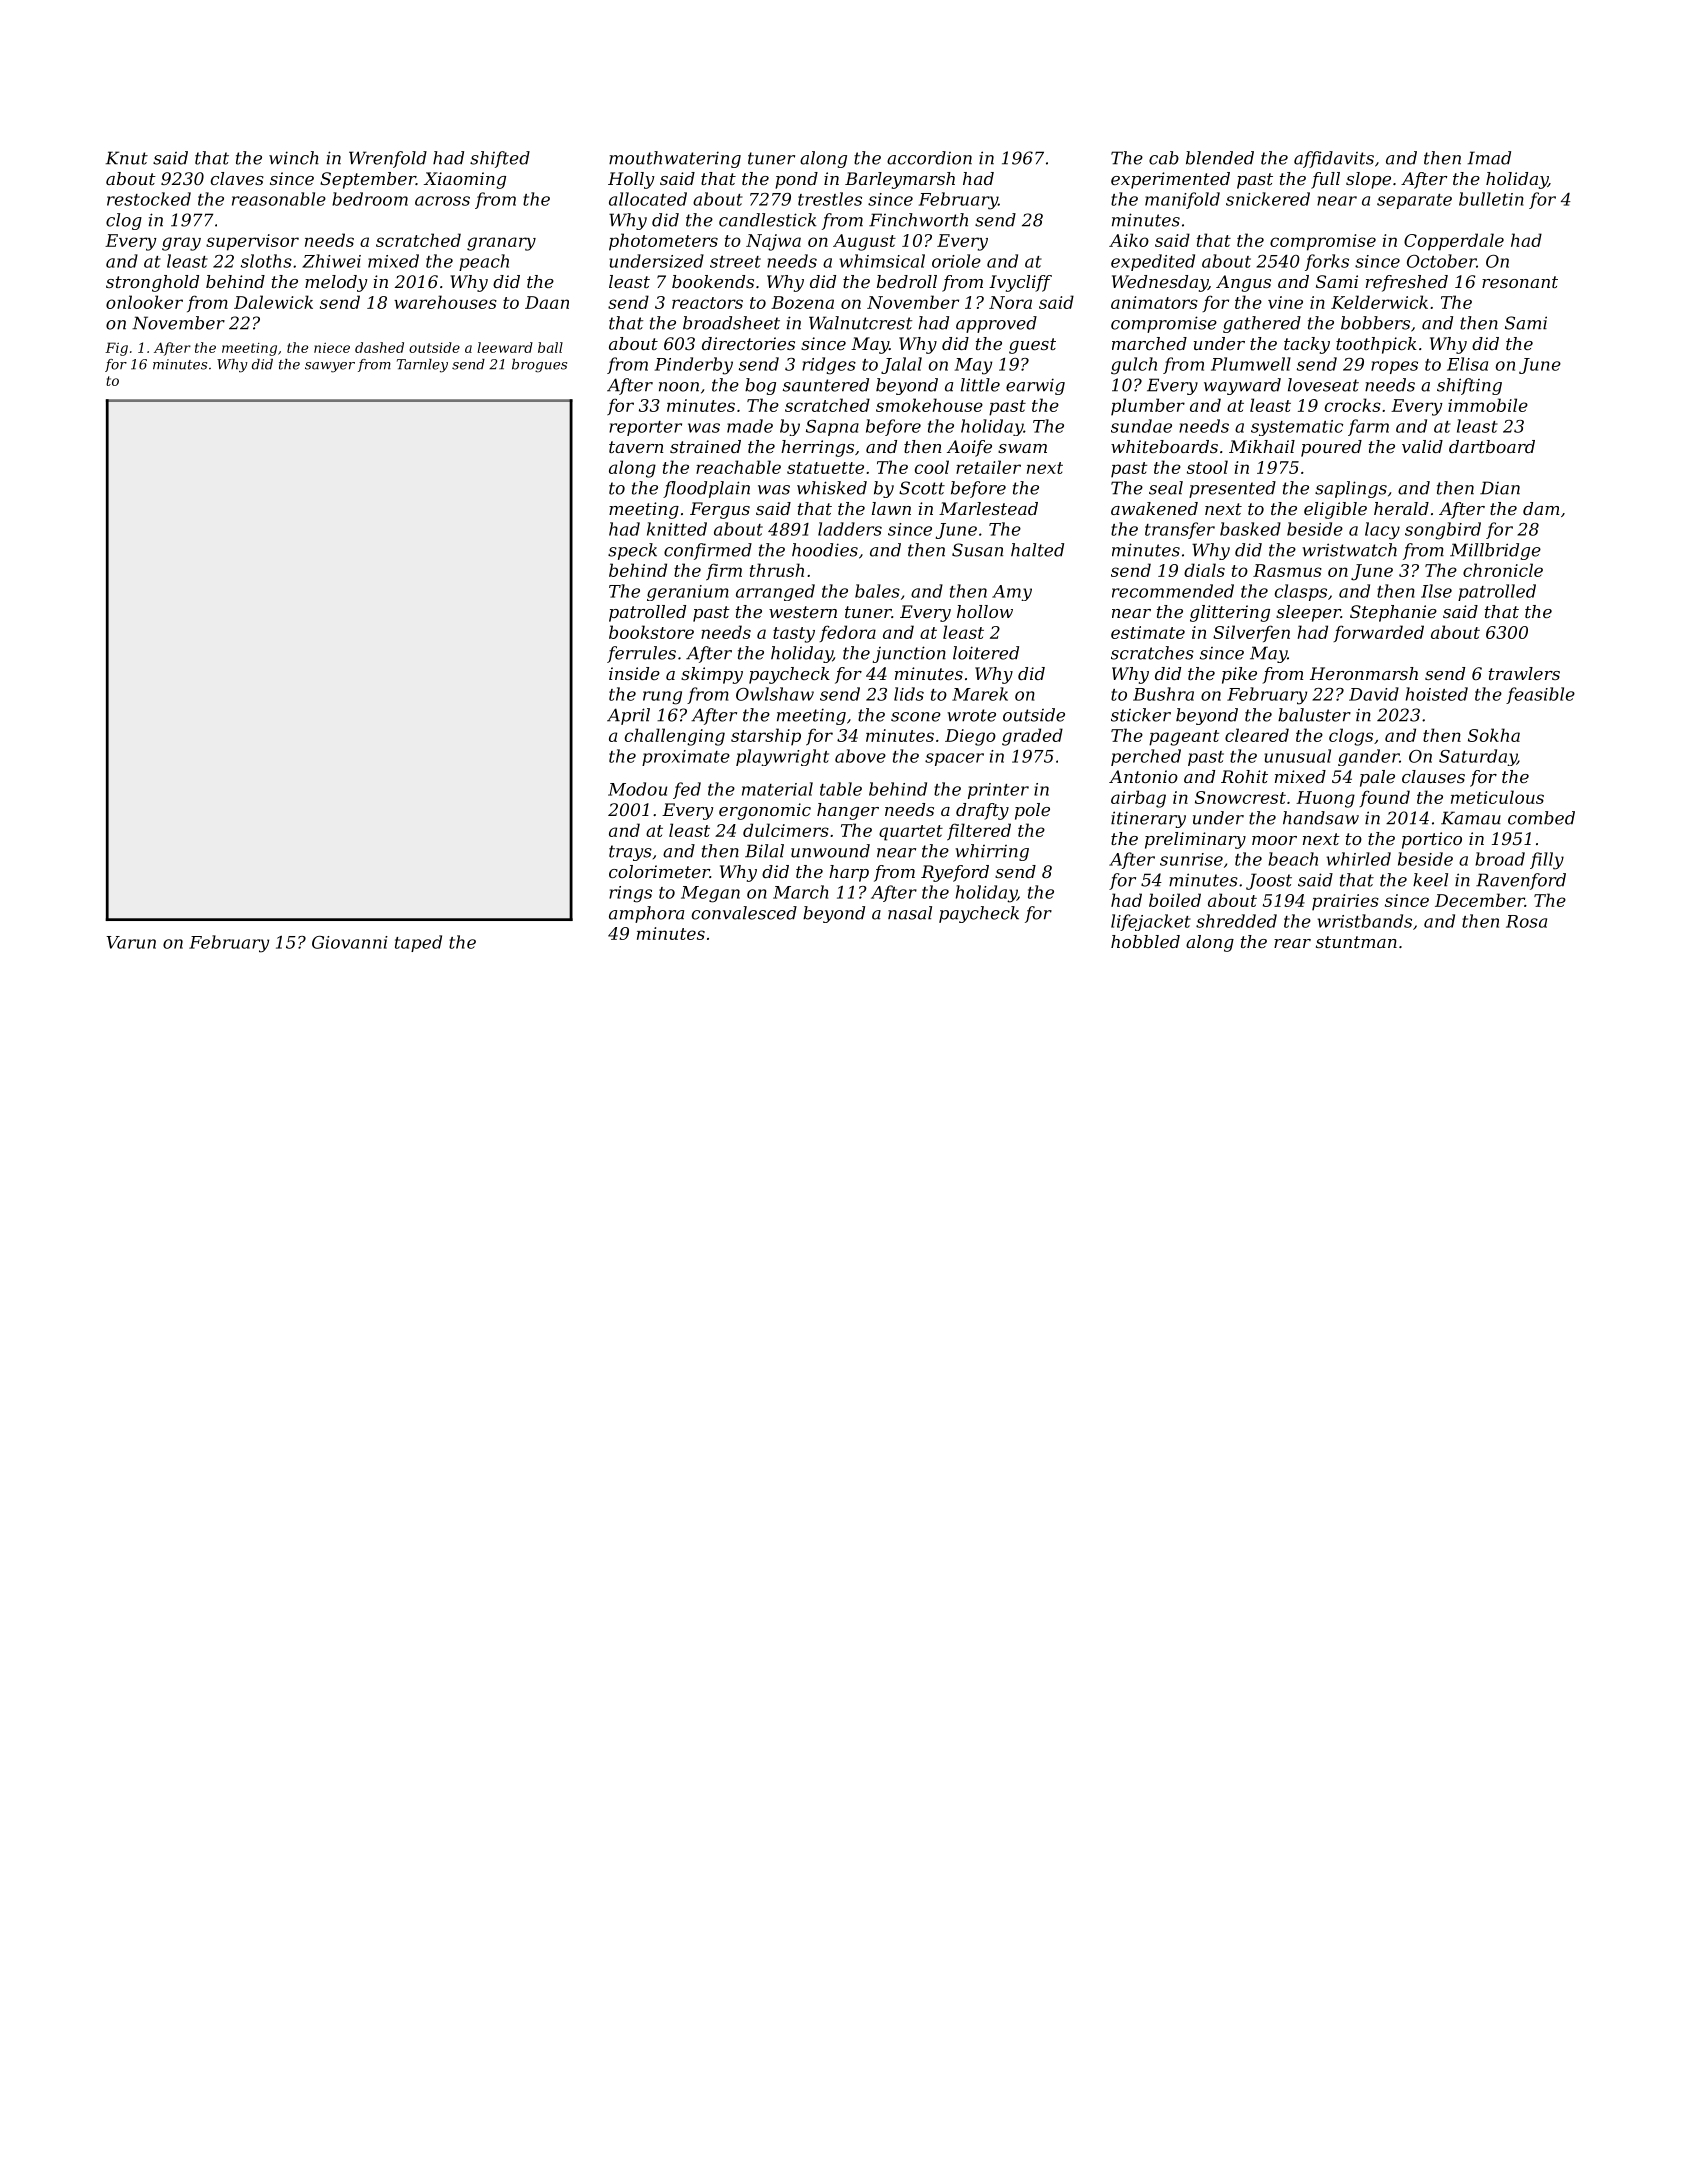  I want to click on Giovanni, so click(350, 942).
